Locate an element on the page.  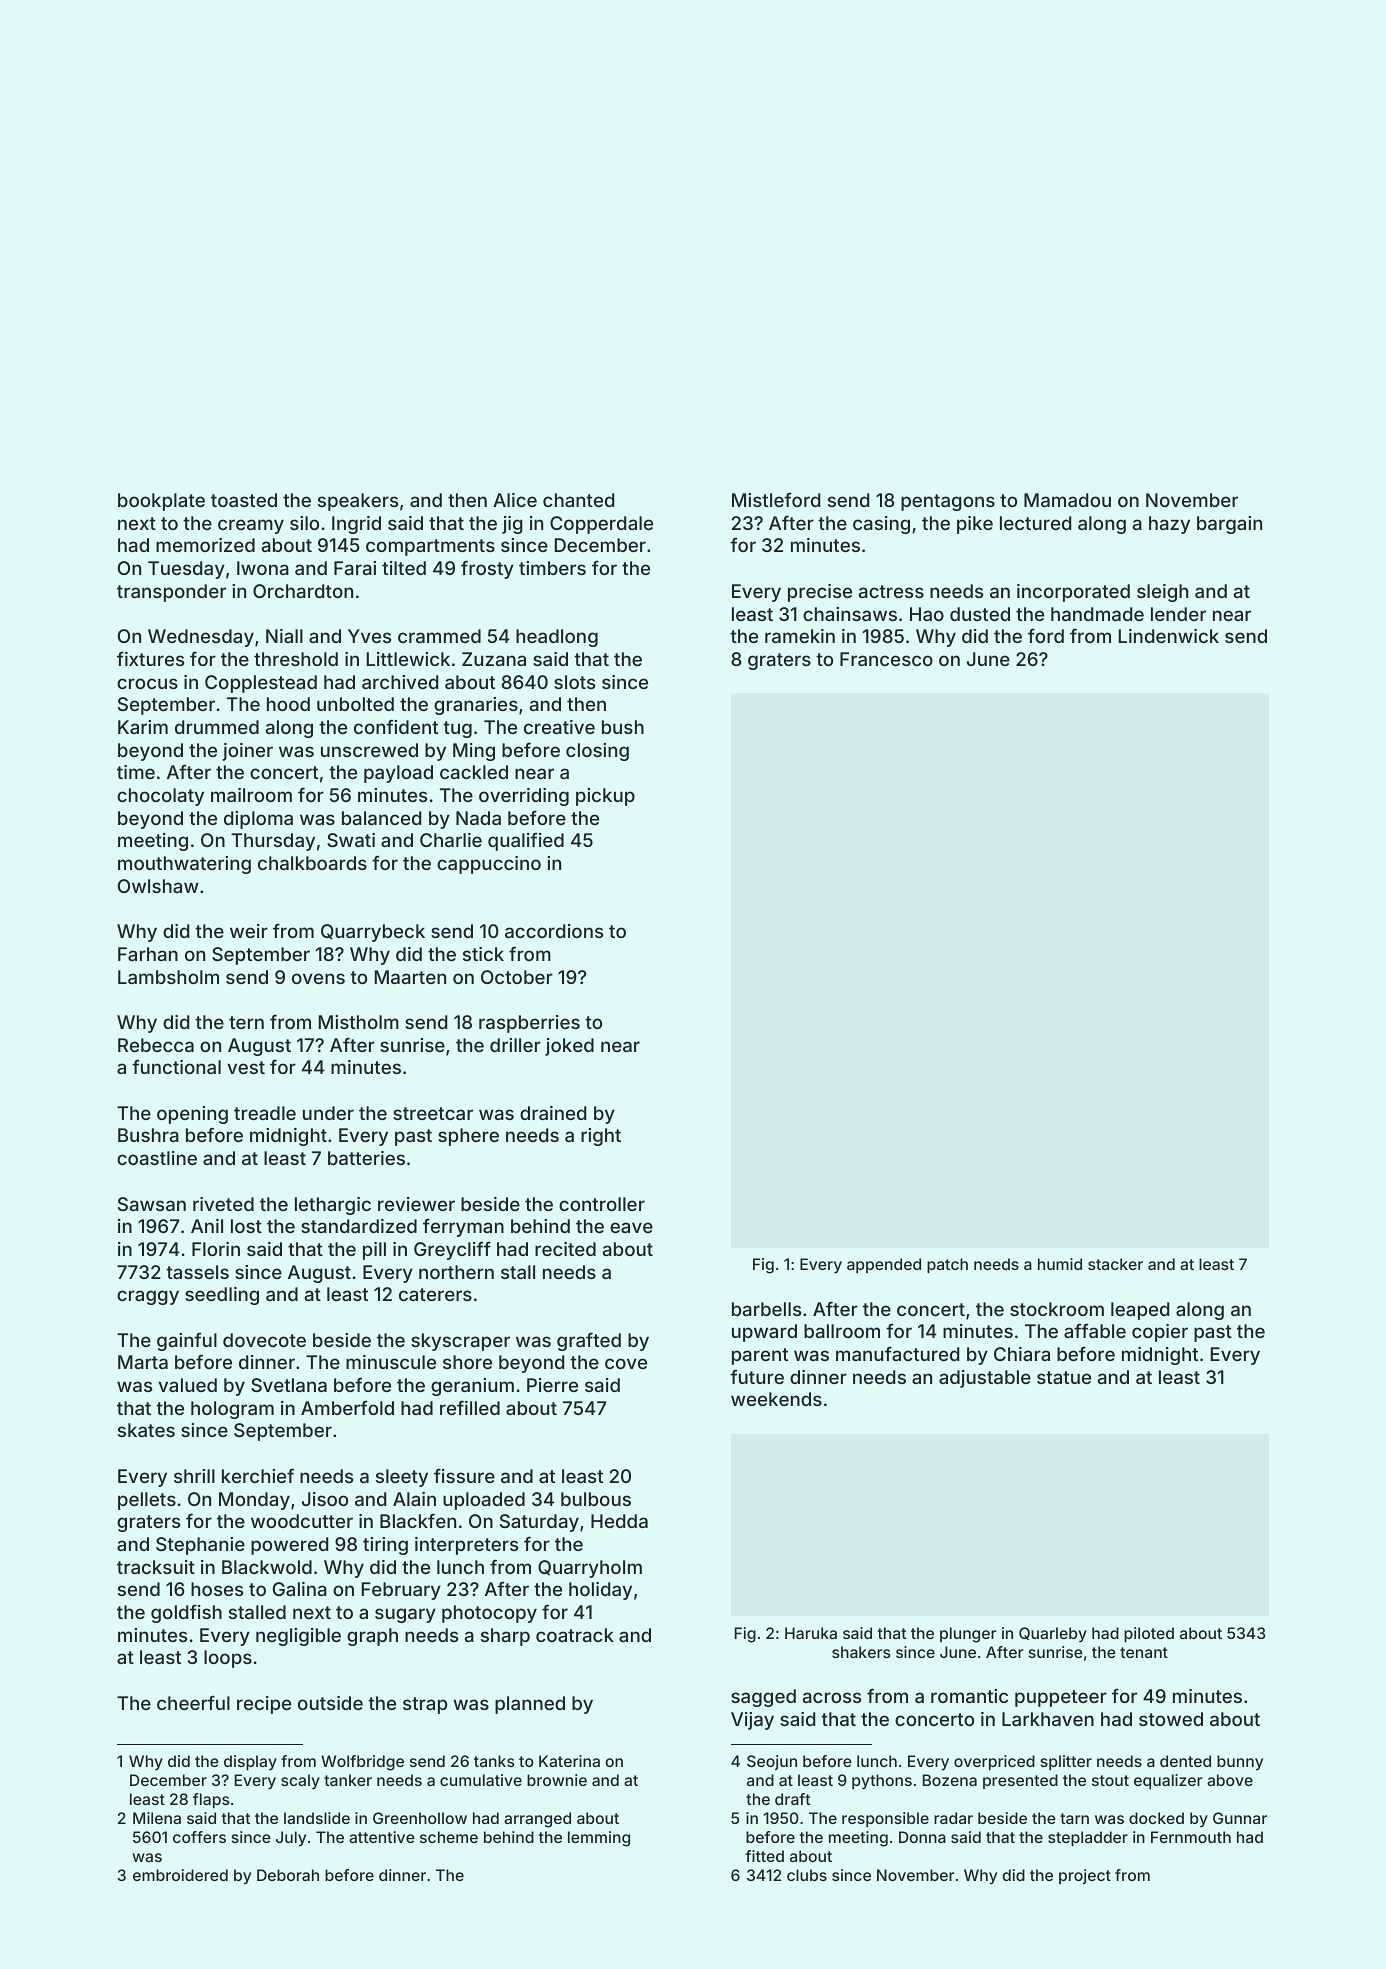
stacker is located at coordinates (1115, 1264).
